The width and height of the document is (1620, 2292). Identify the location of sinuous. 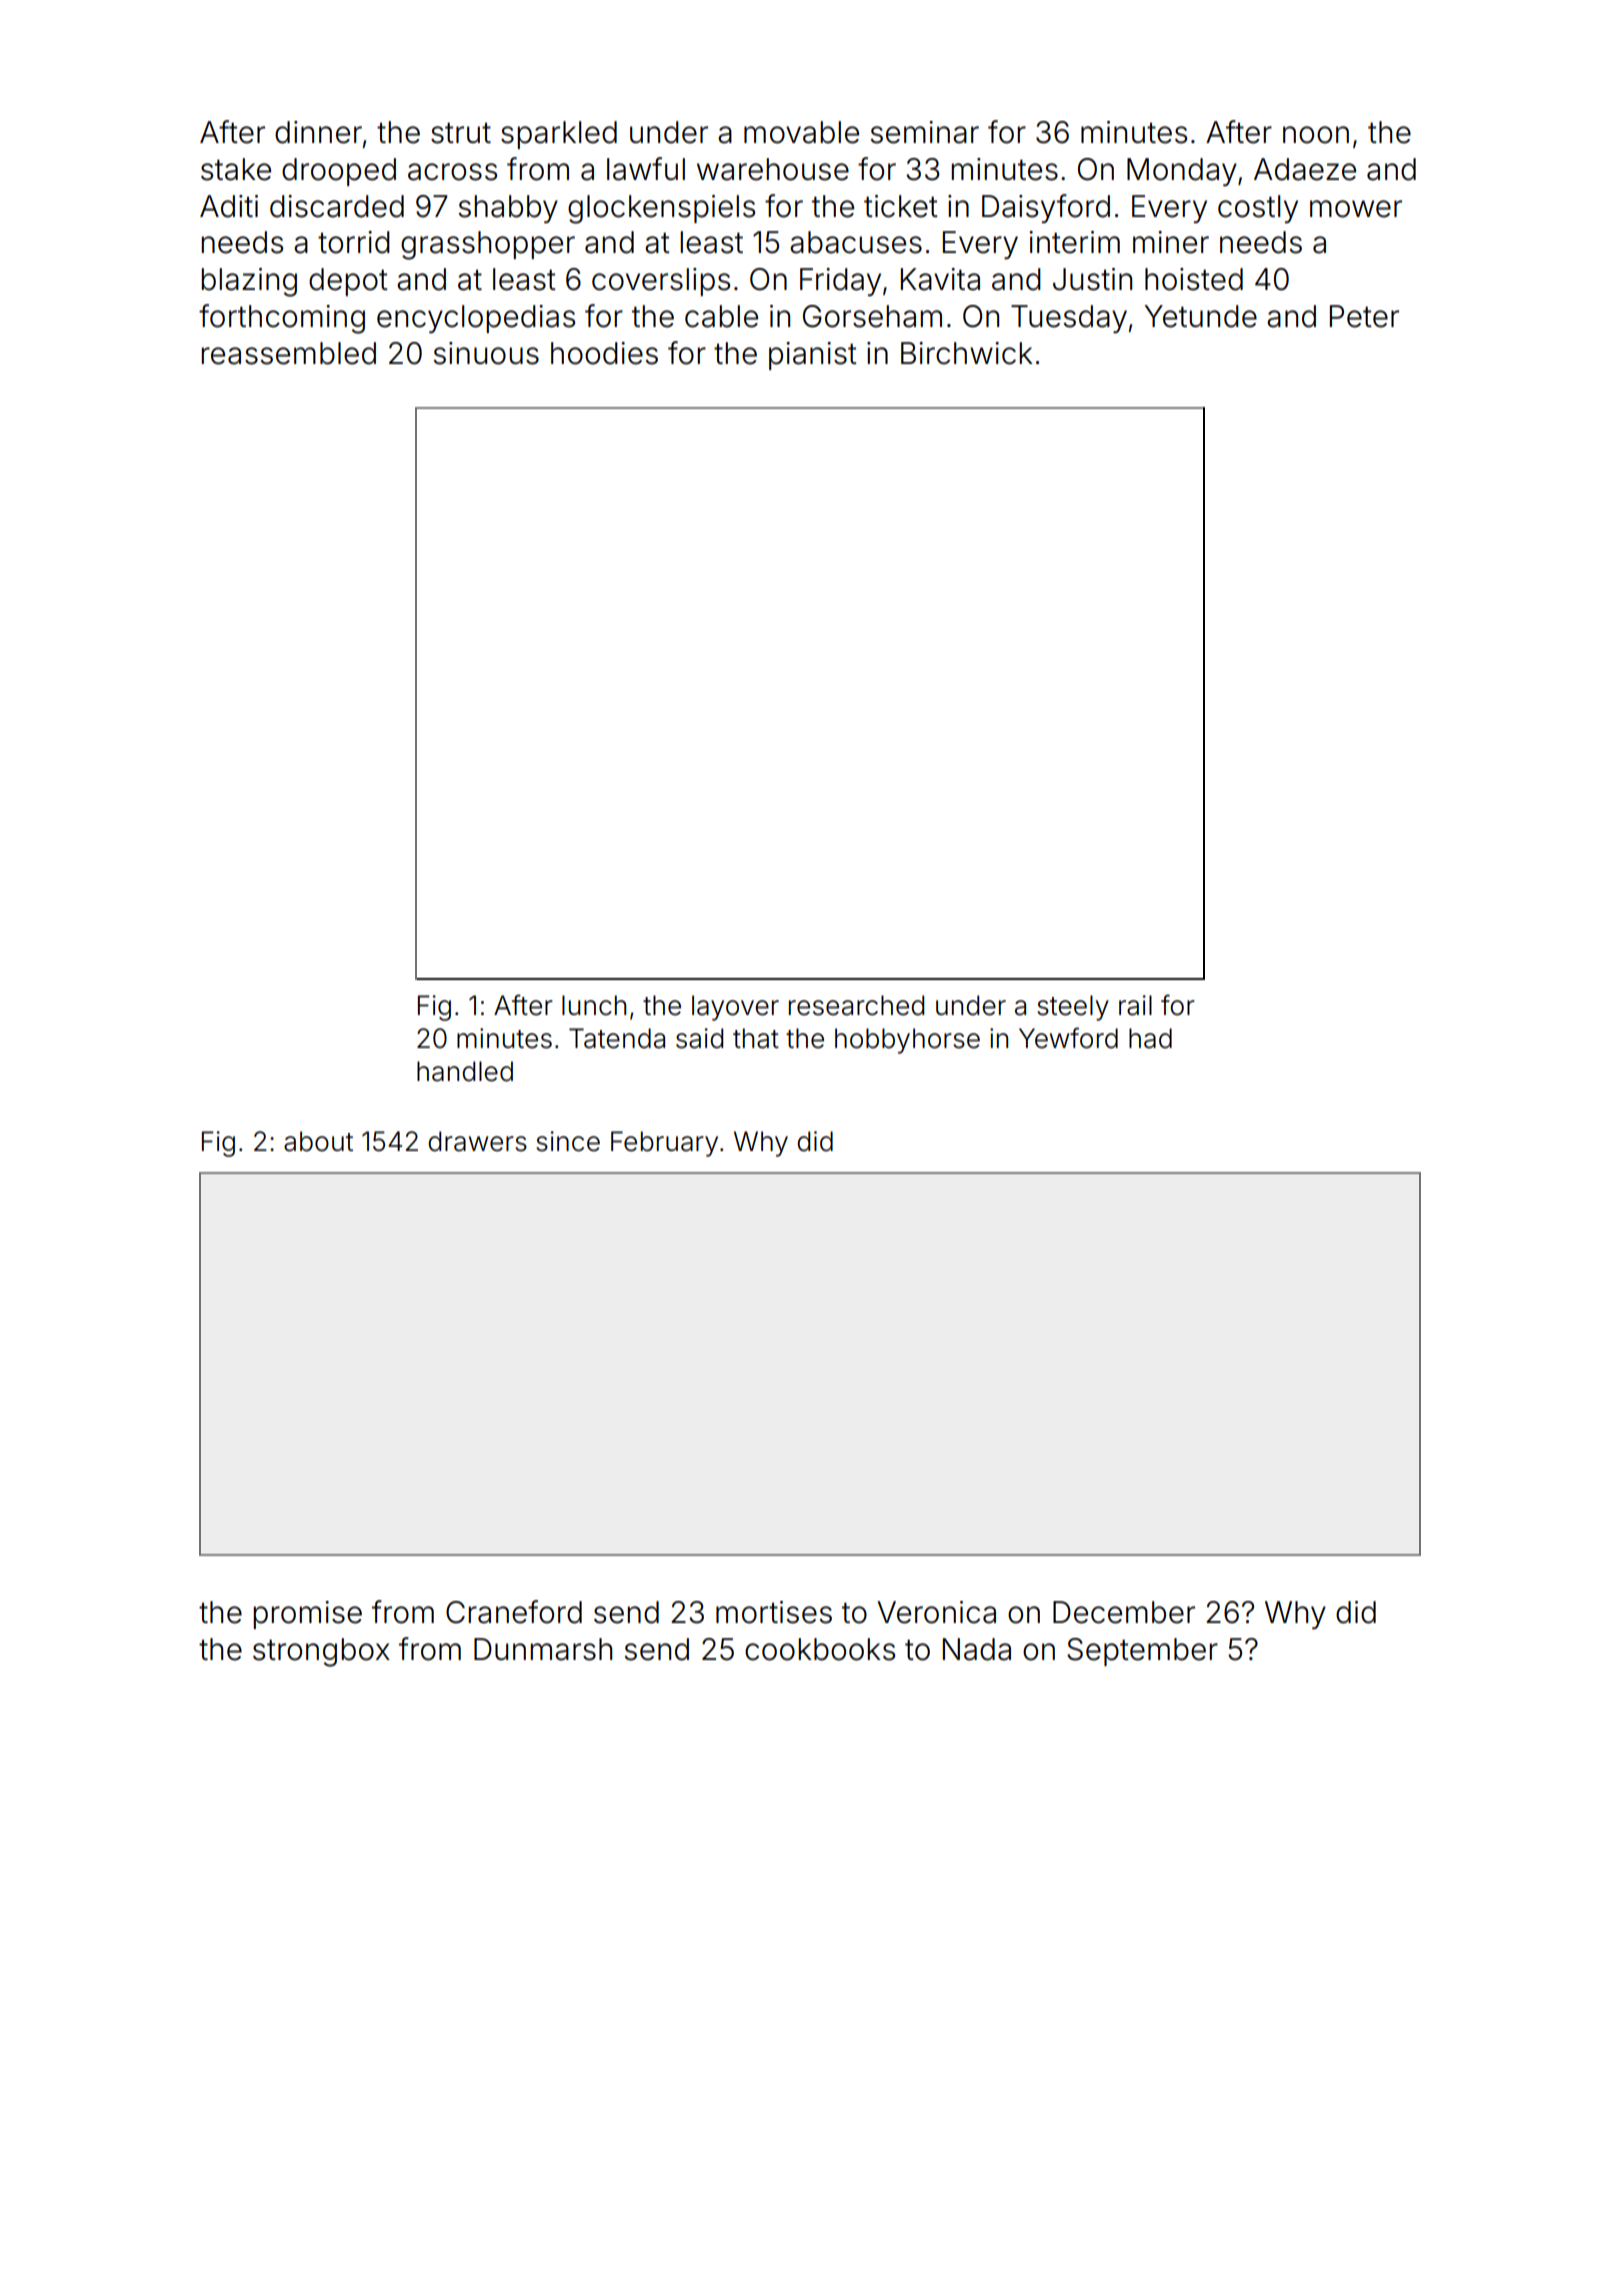
(486, 353).
